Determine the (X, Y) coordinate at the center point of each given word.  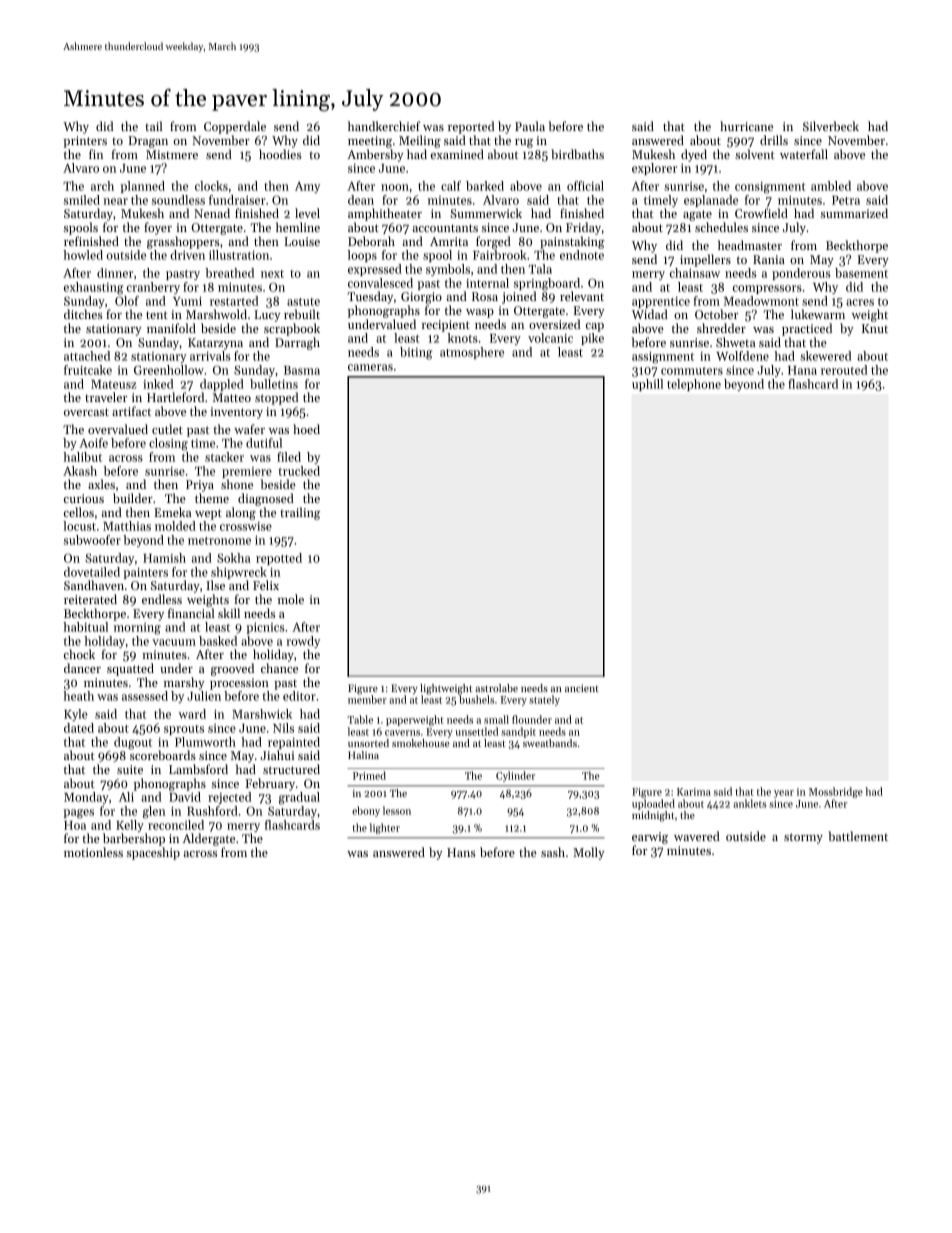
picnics (265, 628)
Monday (86, 798)
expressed (375, 270)
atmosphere (472, 353)
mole (291, 599)
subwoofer (92, 540)
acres (860, 302)
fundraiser (237, 200)
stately (544, 700)
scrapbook (292, 329)
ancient (582, 688)
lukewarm (818, 314)
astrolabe (496, 688)
